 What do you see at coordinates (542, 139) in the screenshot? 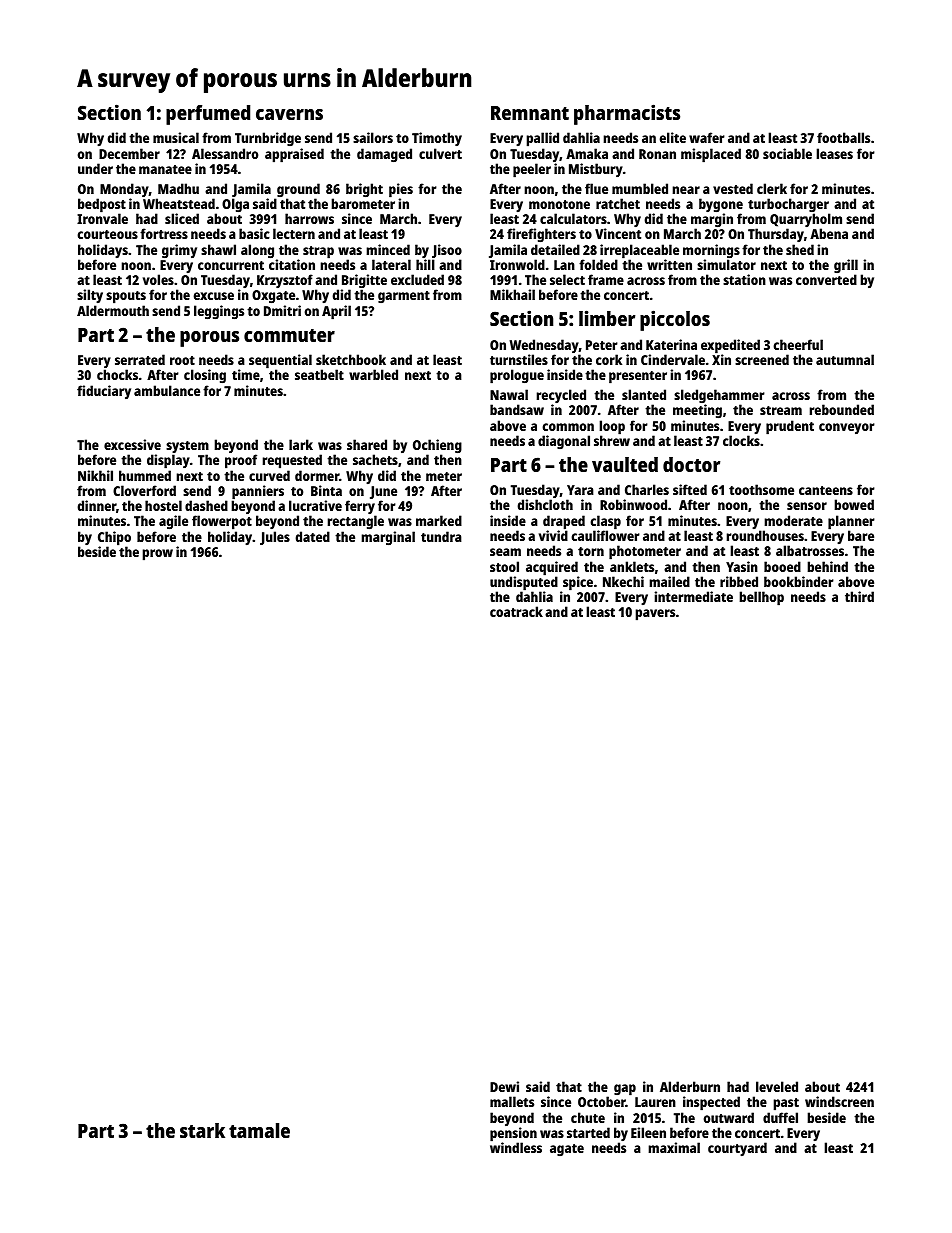
I see `pallid` at bounding box center [542, 139].
